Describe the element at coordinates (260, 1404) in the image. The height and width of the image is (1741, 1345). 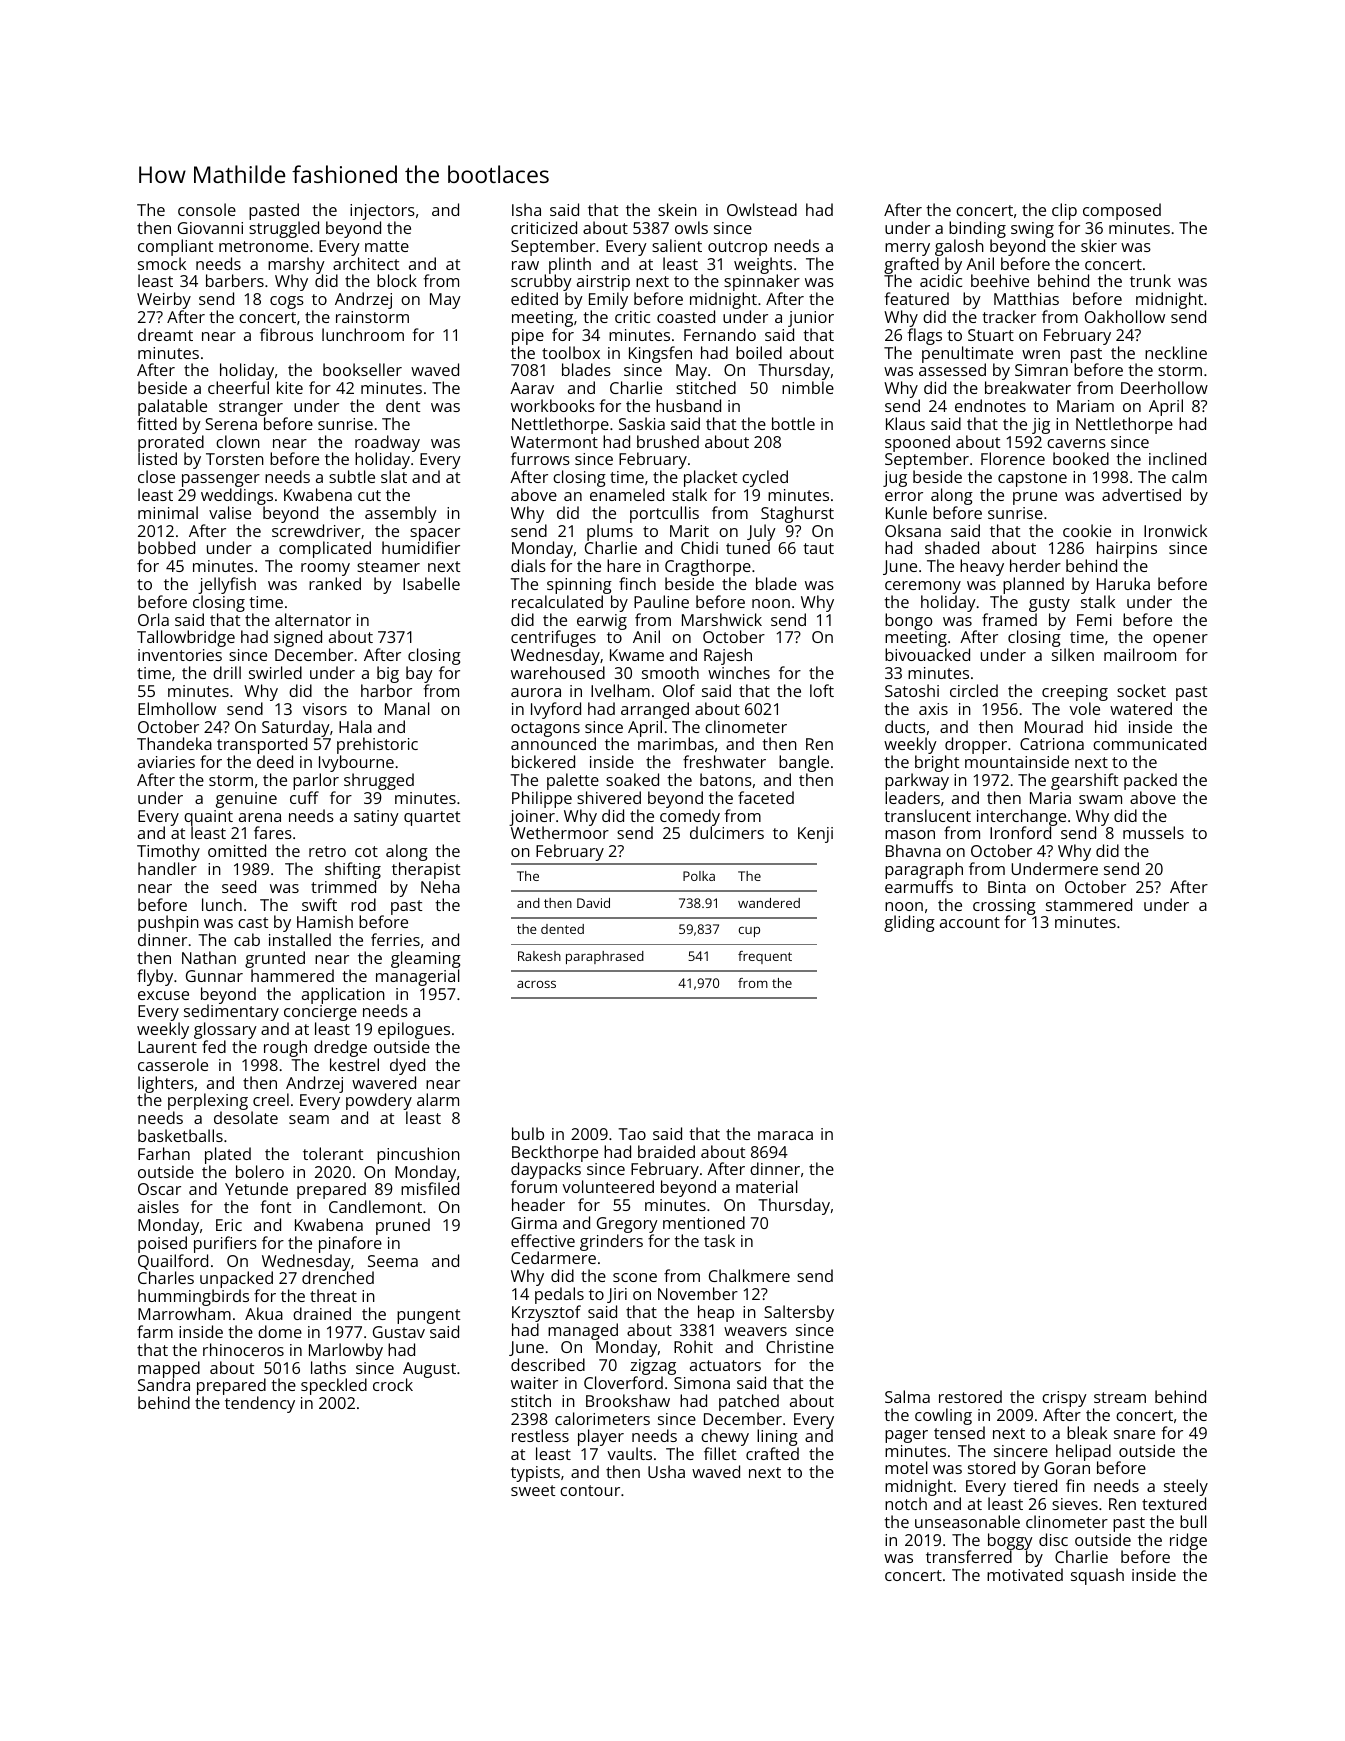
I see `tendency` at that location.
